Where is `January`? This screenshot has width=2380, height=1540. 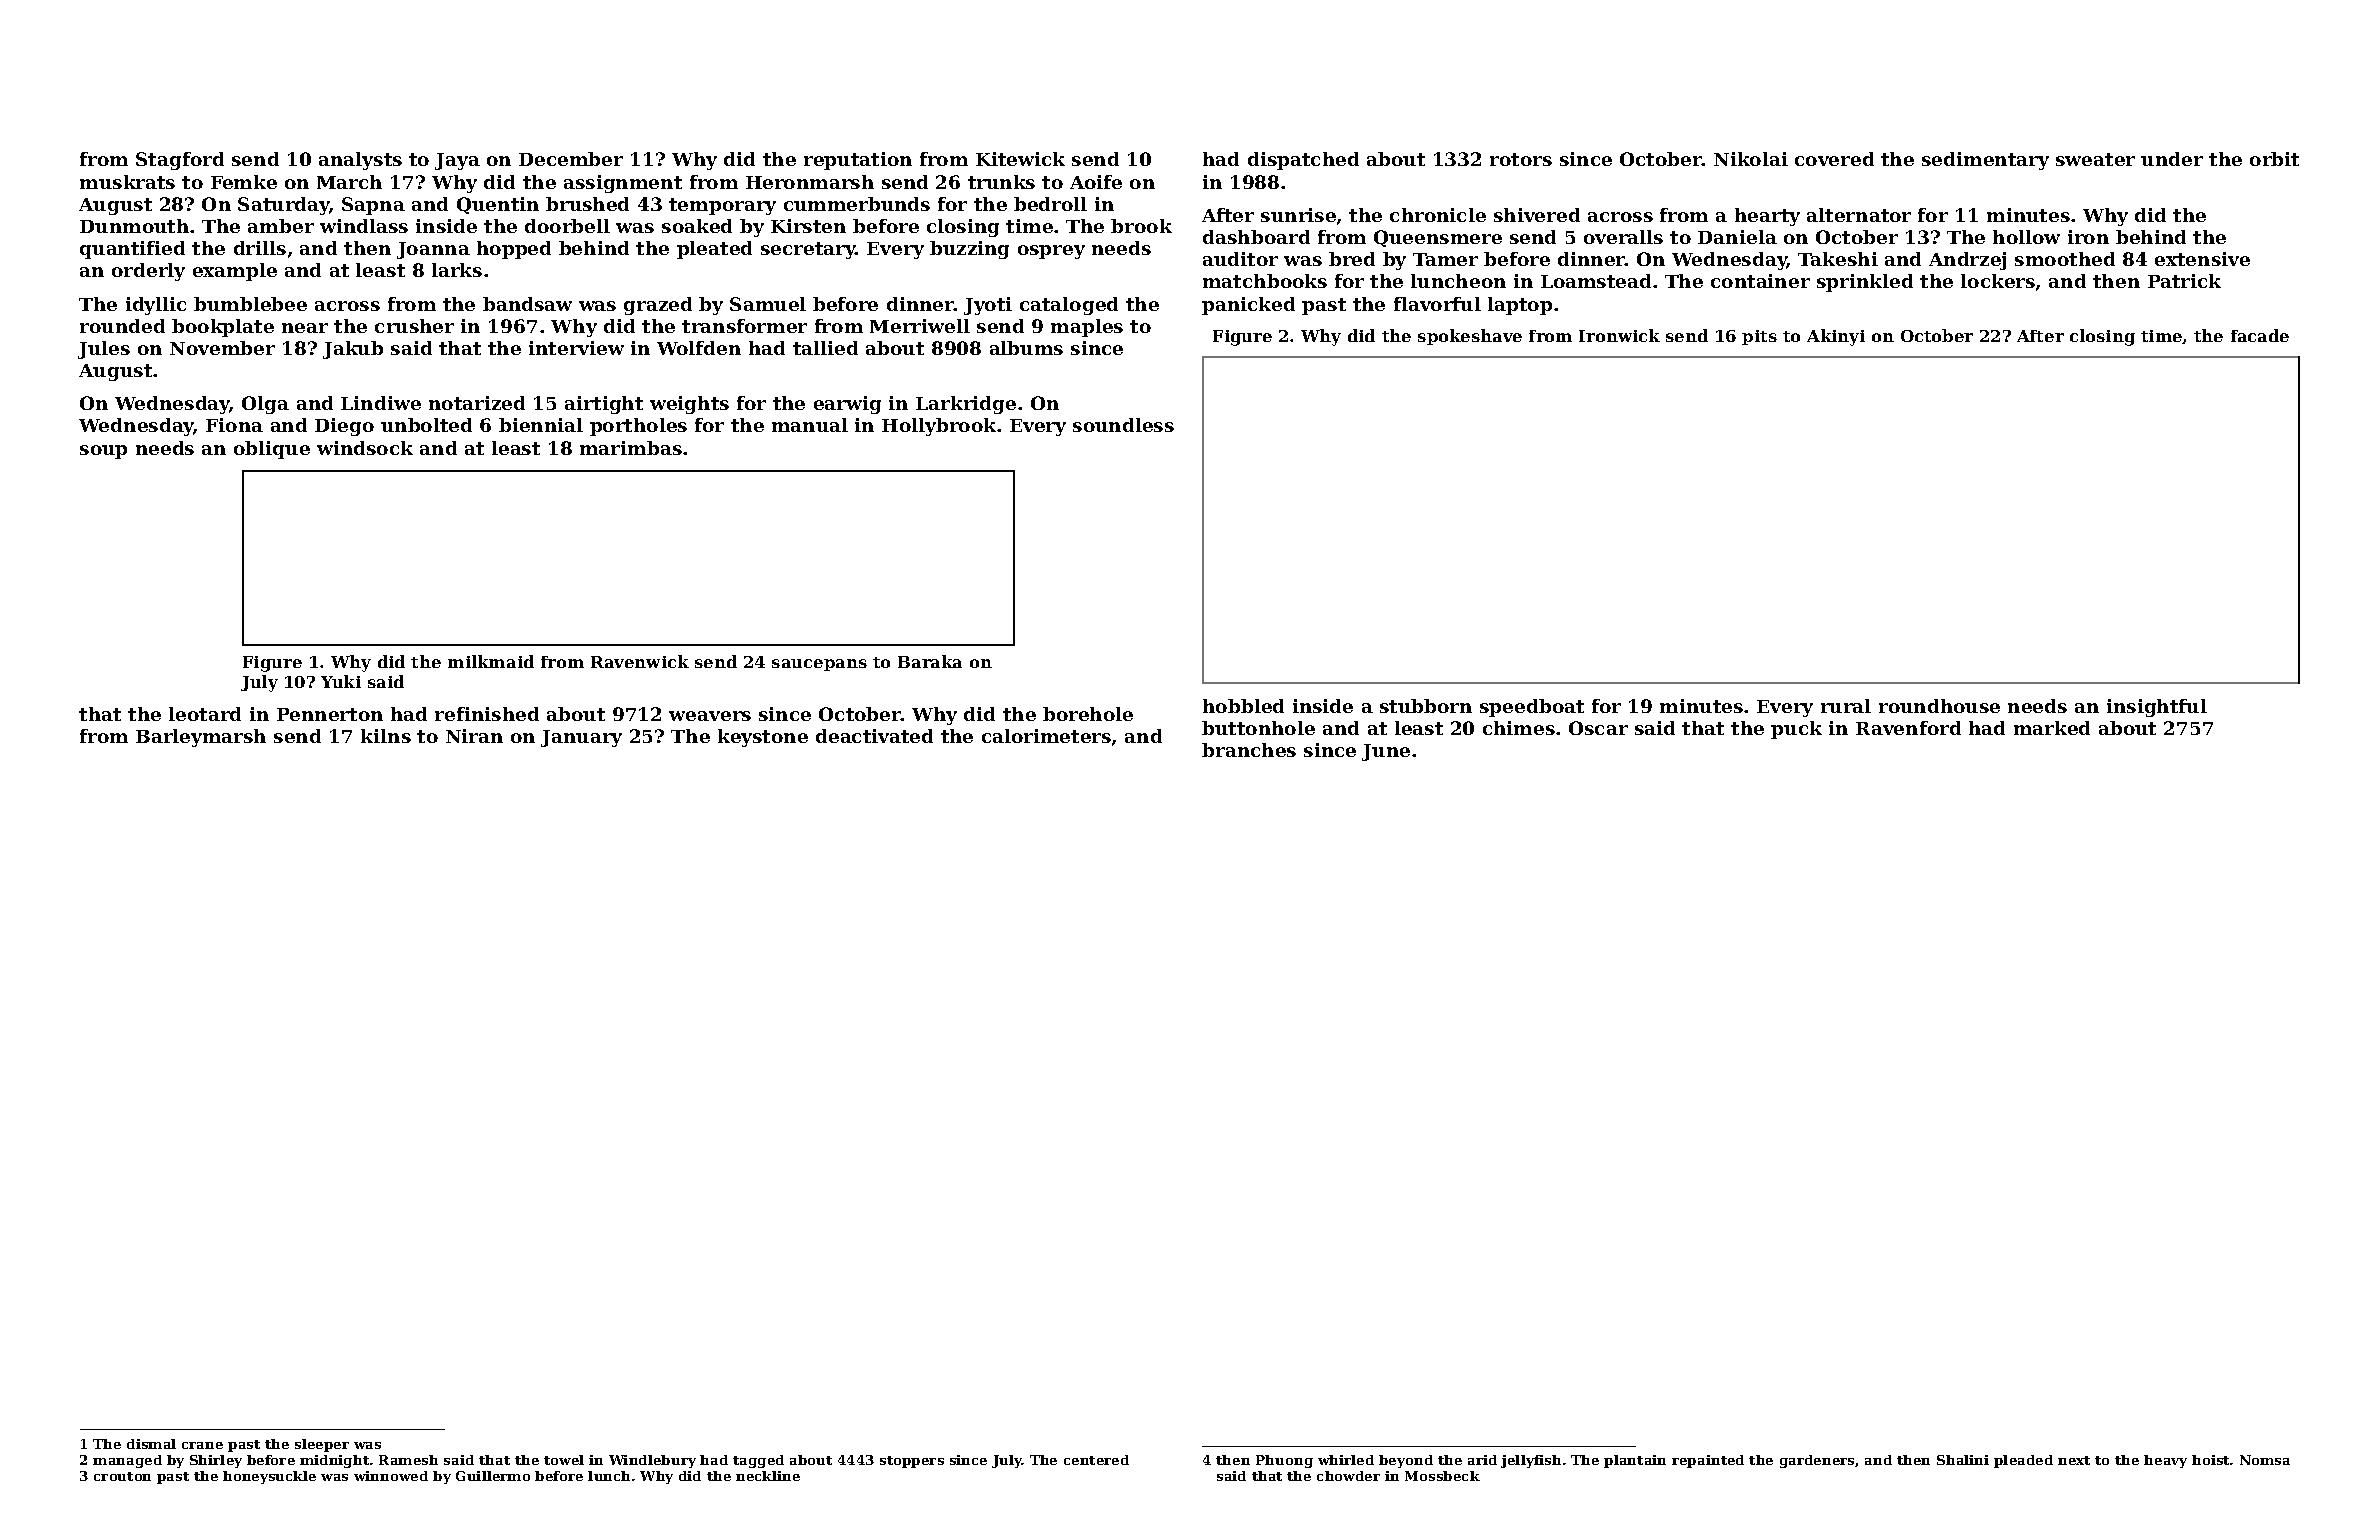 January is located at coordinates (581, 738).
